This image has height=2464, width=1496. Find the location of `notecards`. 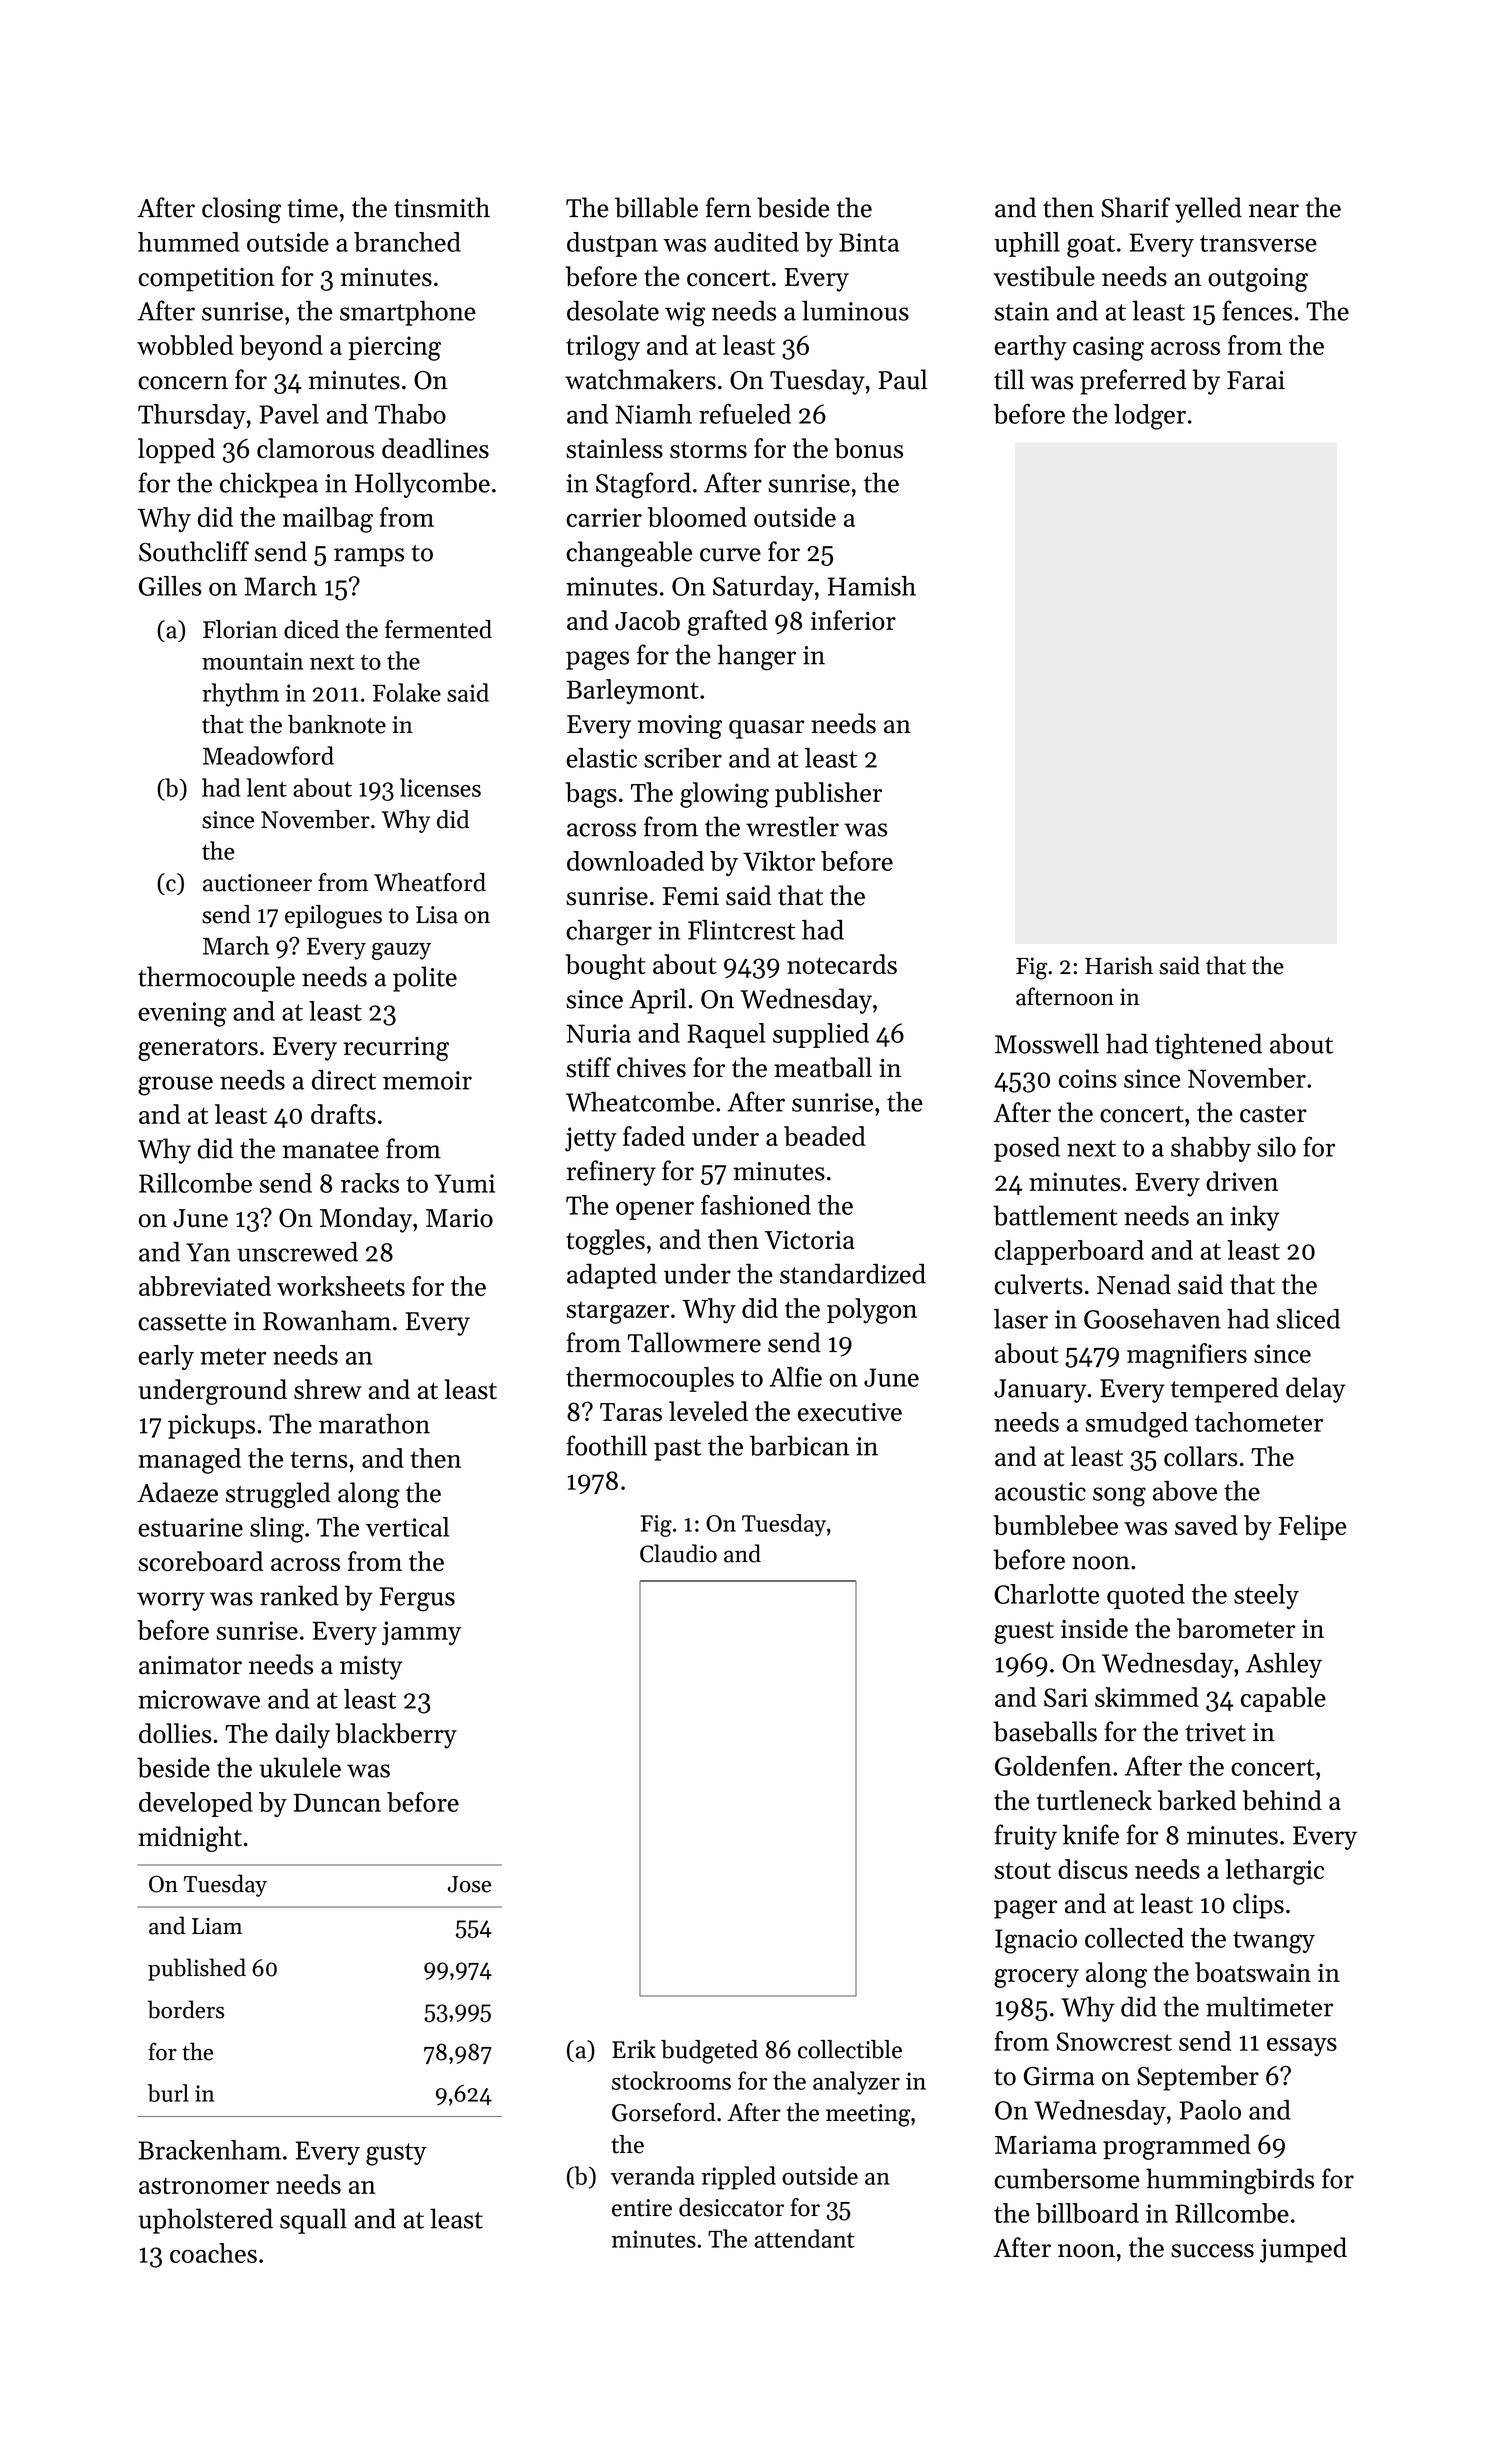

notecards is located at coordinates (842, 964).
